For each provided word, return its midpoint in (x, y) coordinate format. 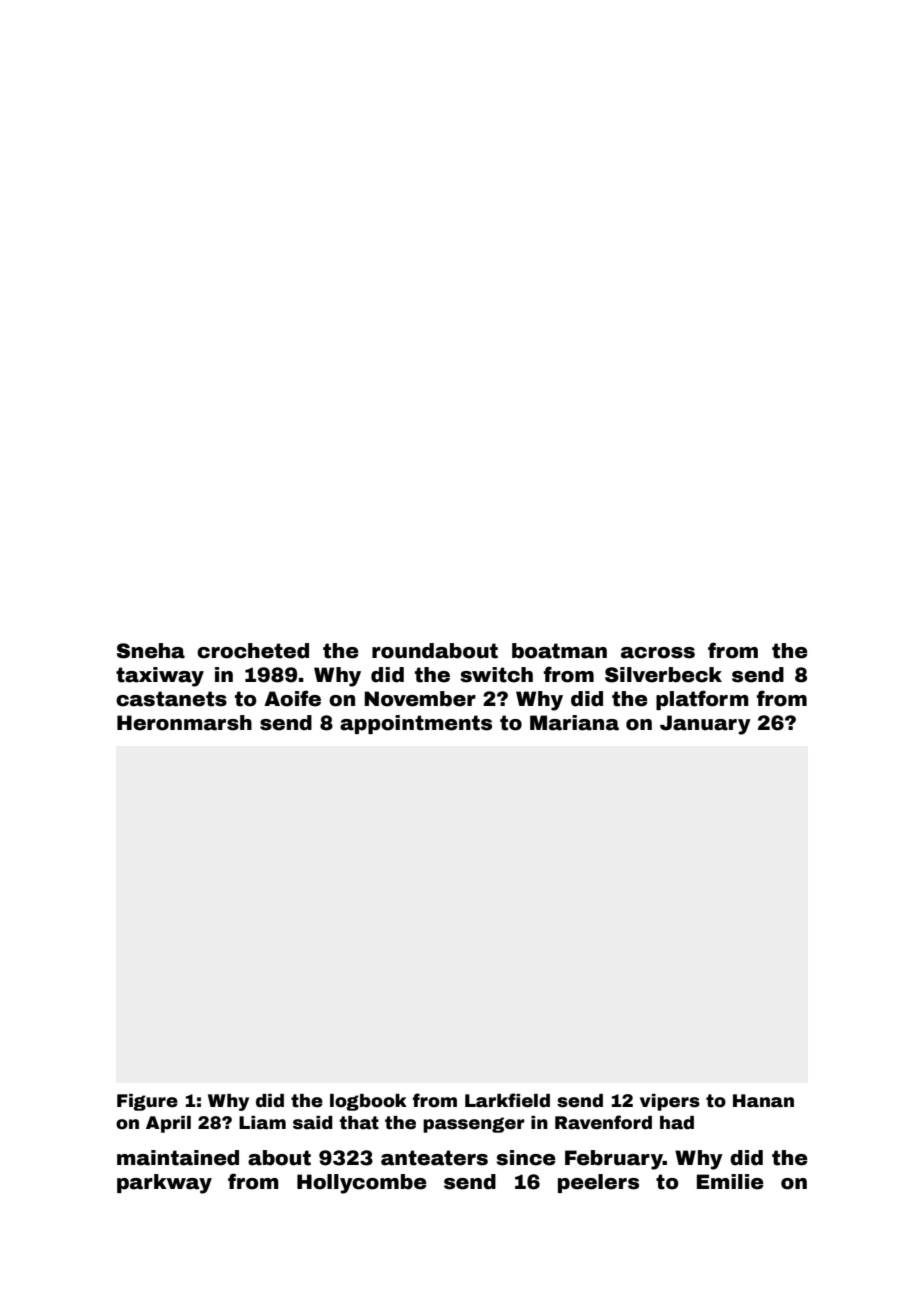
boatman (559, 651)
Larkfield (507, 1100)
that (359, 1123)
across (658, 653)
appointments (416, 724)
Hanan (763, 1101)
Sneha (151, 651)
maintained (178, 1158)
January (705, 725)
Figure (147, 1102)
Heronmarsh (184, 723)
